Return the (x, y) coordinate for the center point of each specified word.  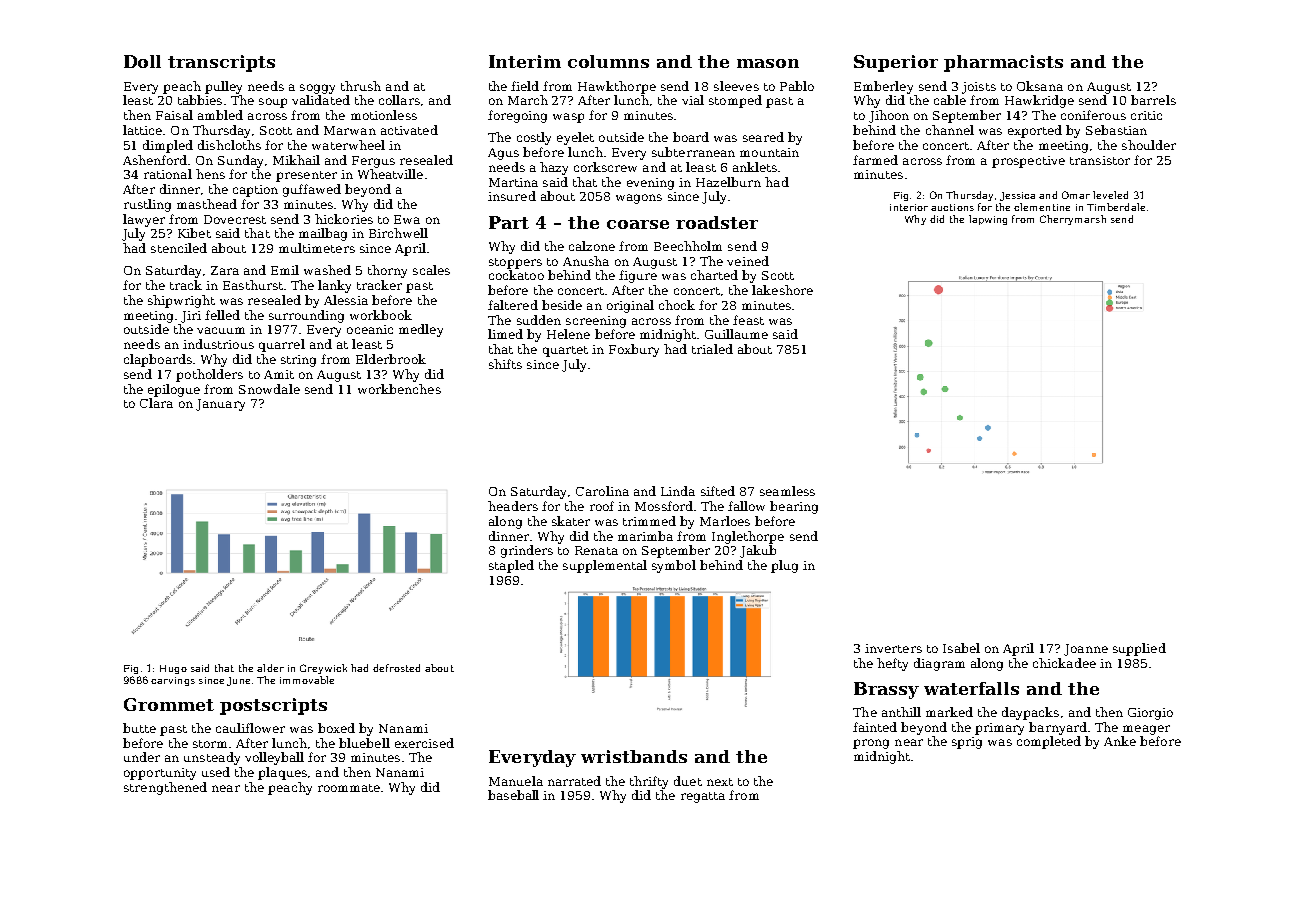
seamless (787, 491)
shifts (505, 364)
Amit (279, 374)
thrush (361, 86)
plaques (282, 773)
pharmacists (1003, 63)
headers (513, 506)
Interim (525, 61)
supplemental (605, 566)
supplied (1139, 649)
